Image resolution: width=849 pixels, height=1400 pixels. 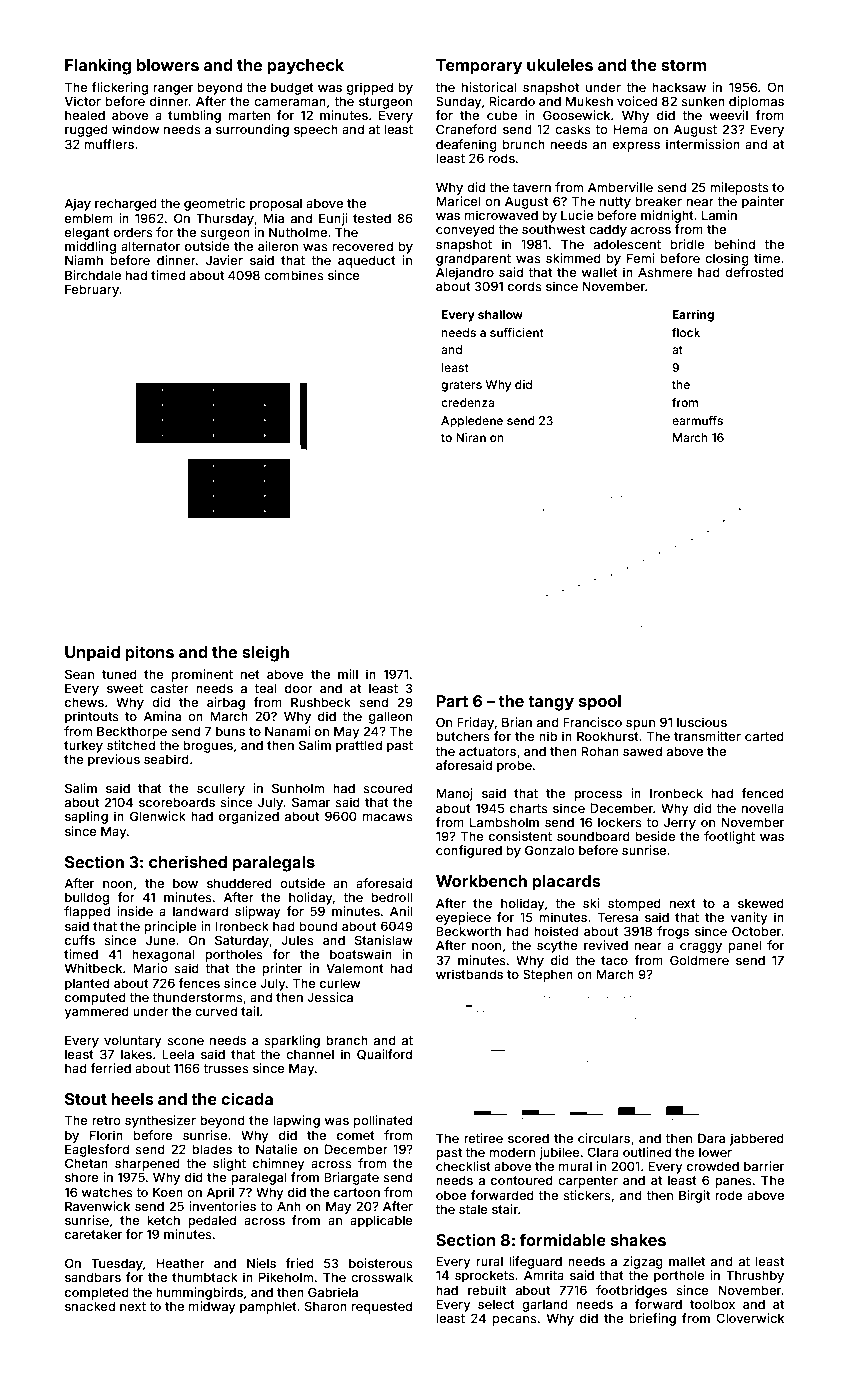 What do you see at coordinates (471, 437) in the page?
I see `Niran` at bounding box center [471, 437].
